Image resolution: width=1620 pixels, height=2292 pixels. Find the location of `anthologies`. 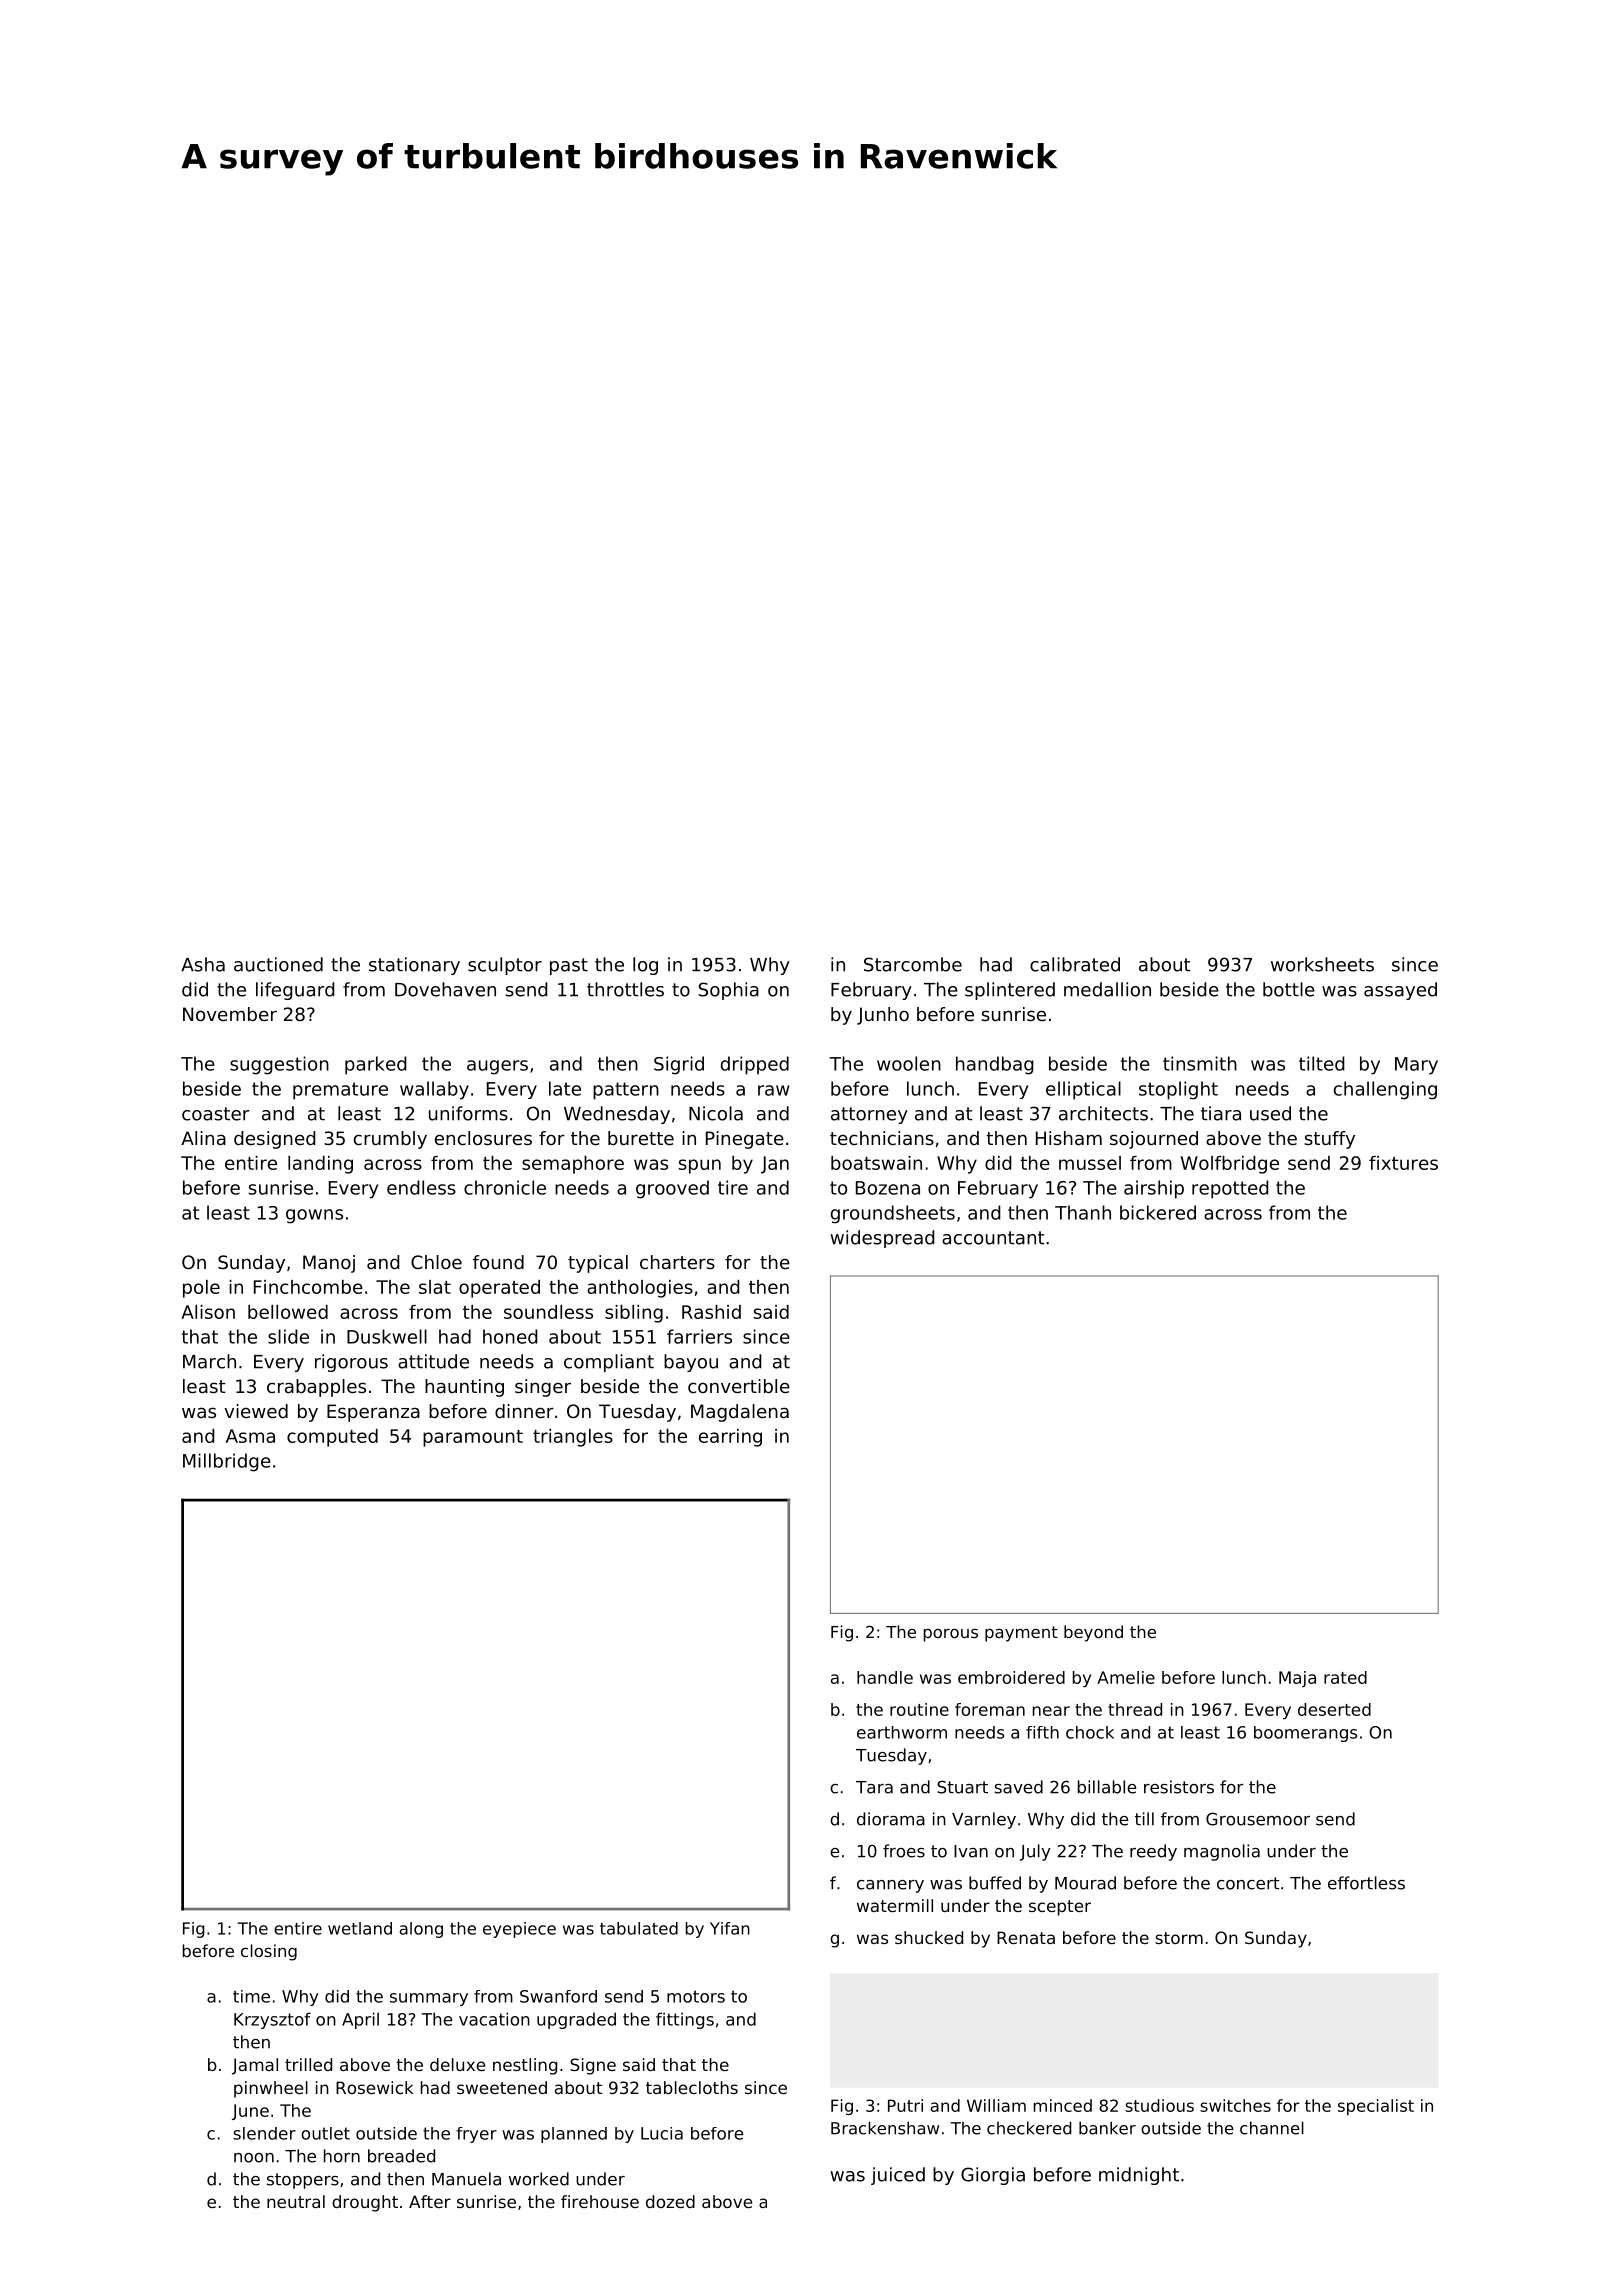

anthologies is located at coordinates (640, 1289).
